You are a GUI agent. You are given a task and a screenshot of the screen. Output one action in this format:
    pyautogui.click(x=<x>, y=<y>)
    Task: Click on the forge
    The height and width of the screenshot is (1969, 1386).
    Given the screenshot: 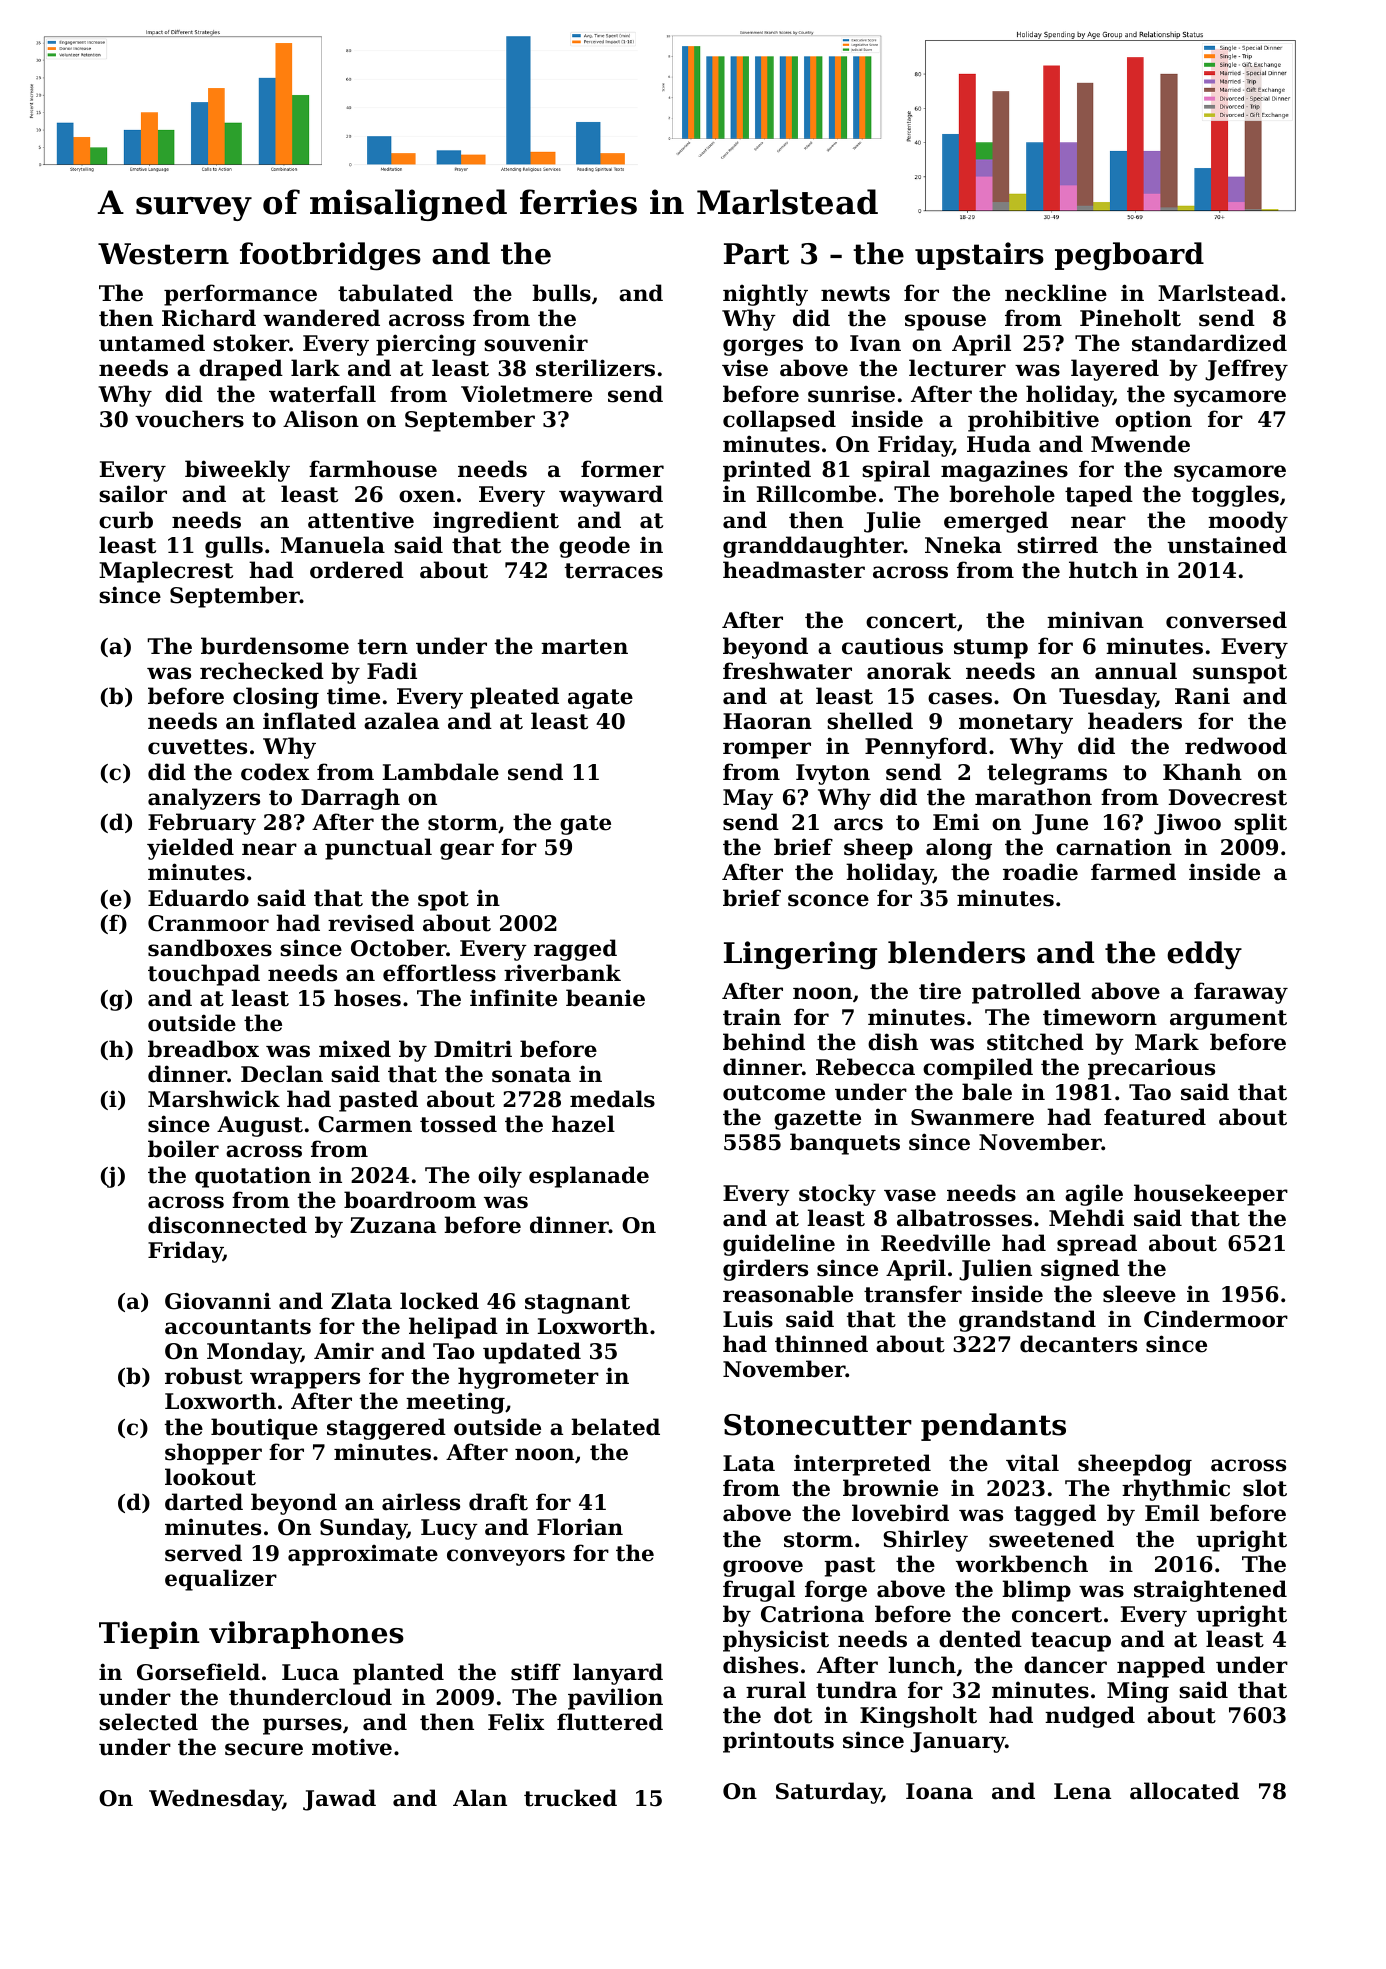 What is the action you would take?
    pyautogui.click(x=836, y=1591)
